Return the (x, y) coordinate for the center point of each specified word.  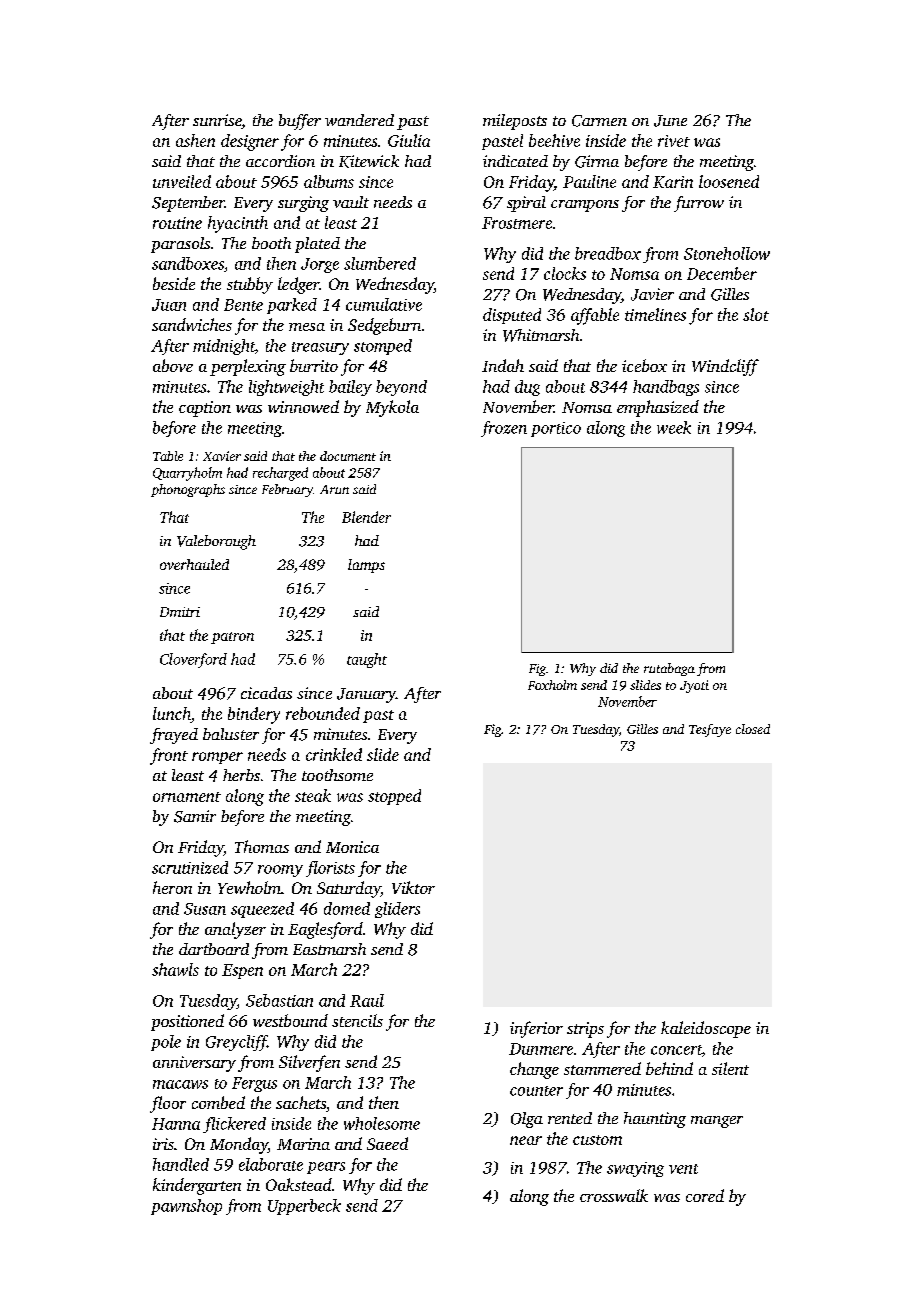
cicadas (266, 693)
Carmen (599, 121)
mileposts (515, 122)
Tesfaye (710, 730)
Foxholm (552, 685)
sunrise (217, 120)
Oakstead (299, 1184)
